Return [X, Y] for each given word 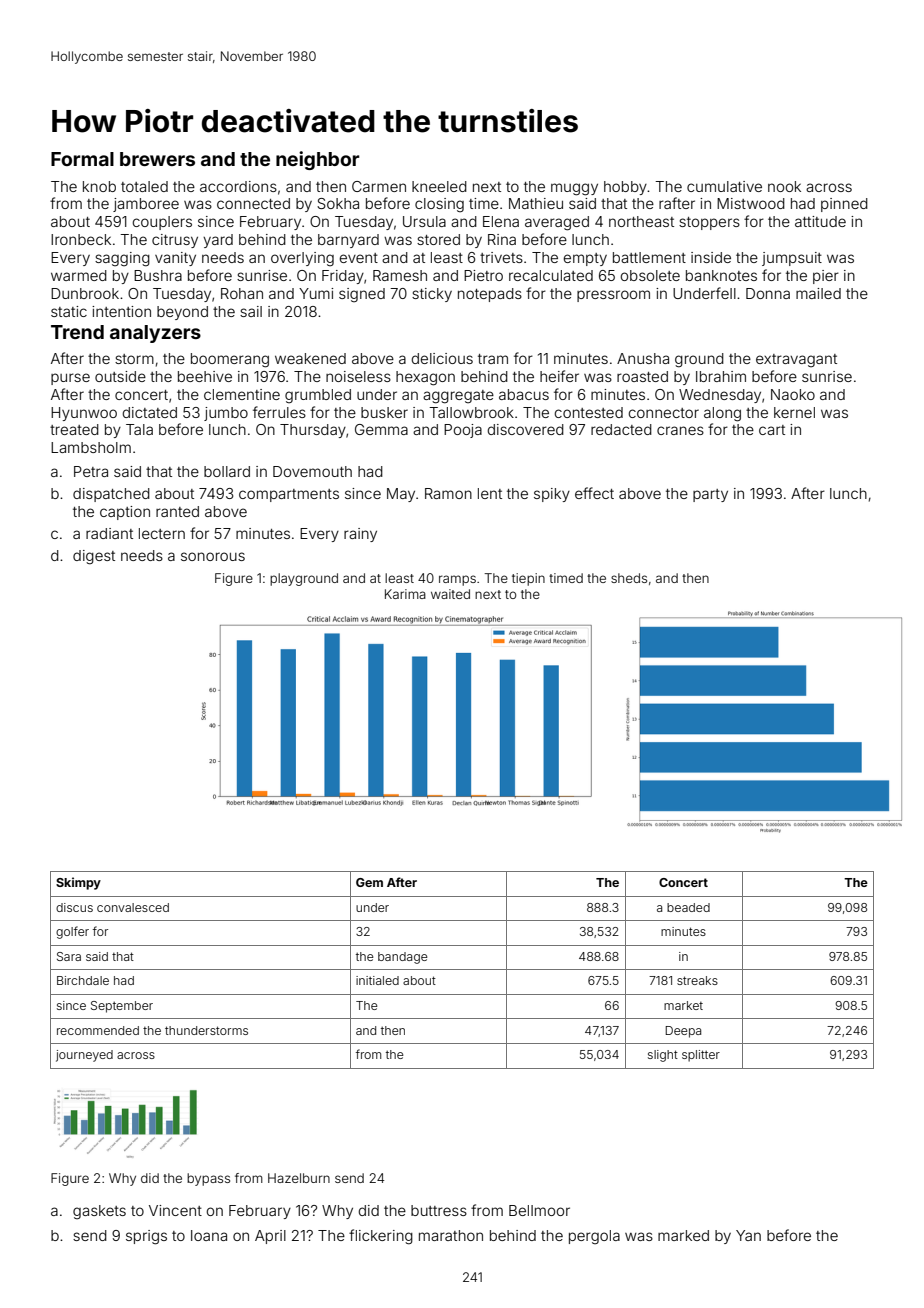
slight [663, 1056]
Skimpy [78, 883]
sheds [629, 578]
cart [772, 430]
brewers [157, 159]
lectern [162, 533]
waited [450, 594]
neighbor [318, 160]
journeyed [84, 1056]
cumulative [724, 186]
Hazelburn [299, 1178]
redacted [621, 429]
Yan [748, 1235]
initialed [377, 980]
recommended [98, 1030]
